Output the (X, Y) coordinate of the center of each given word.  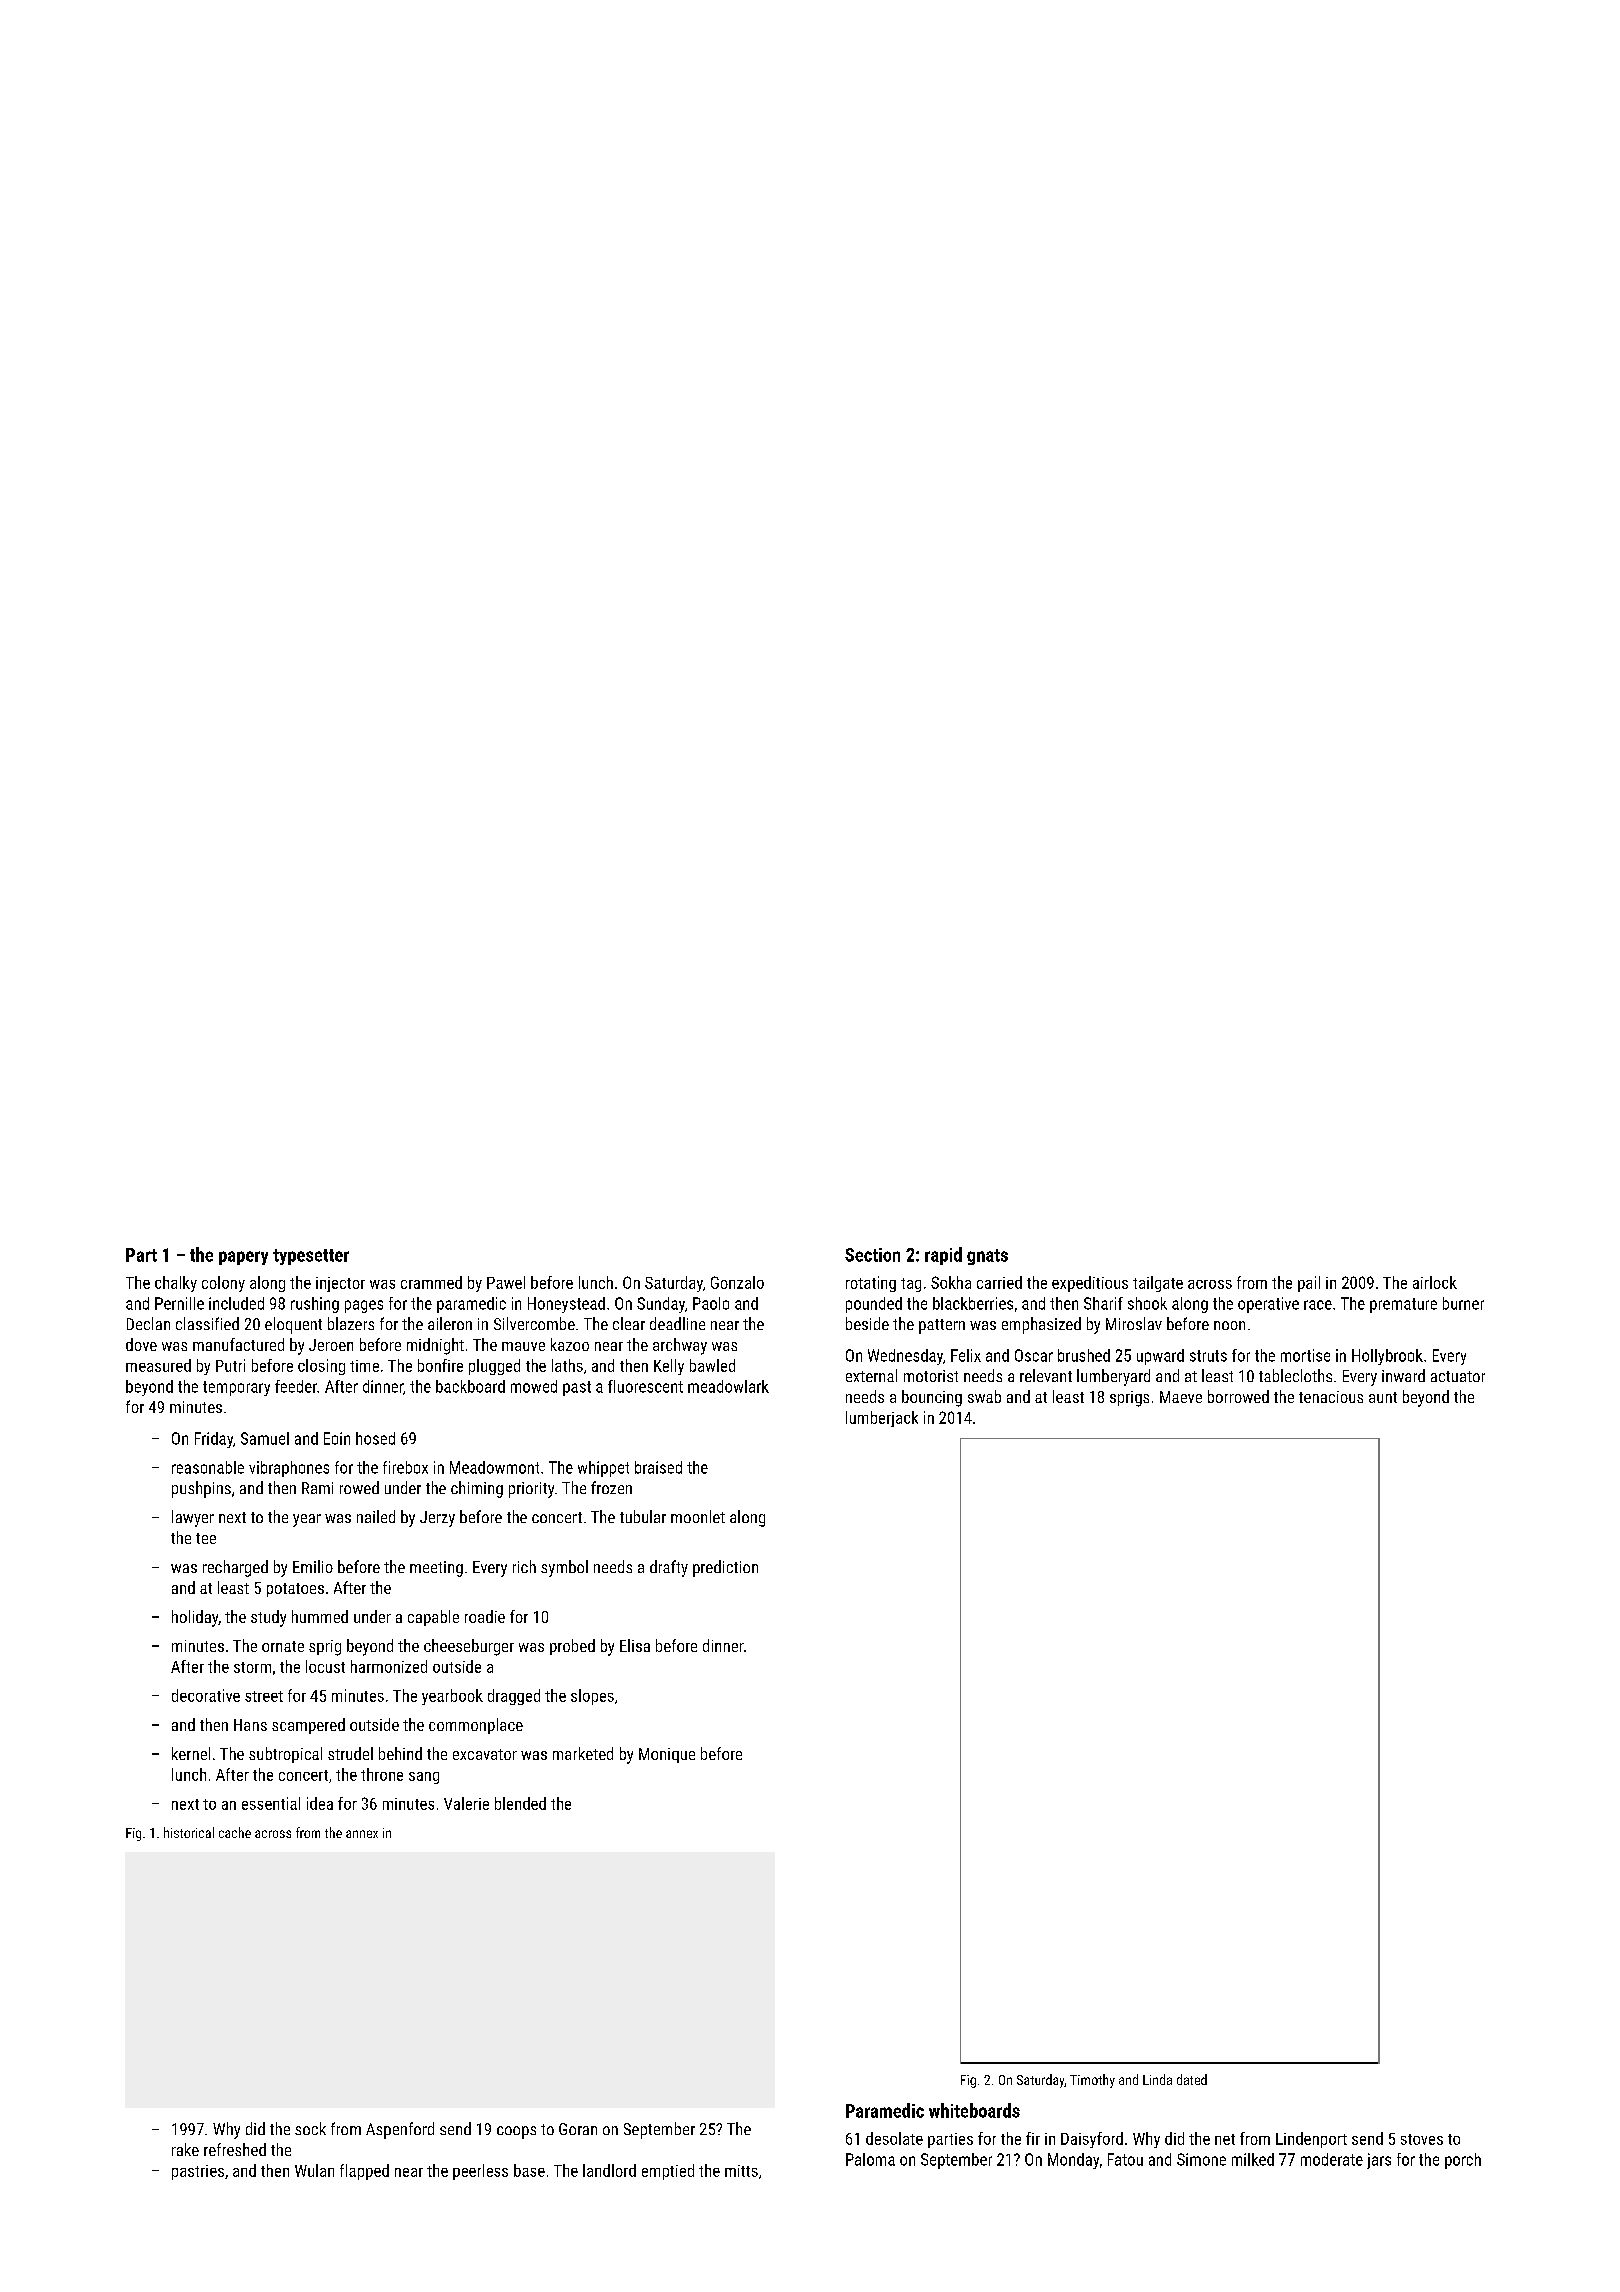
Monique (667, 1755)
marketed (583, 1753)
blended (520, 1803)
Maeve (1181, 1397)
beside (867, 1323)
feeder (296, 1386)
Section (872, 1255)
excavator (485, 1754)
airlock (1435, 1282)
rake (185, 2149)
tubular (643, 1516)
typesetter (311, 1257)
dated (1192, 2079)
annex (362, 1834)
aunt (1383, 1397)
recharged (235, 1568)
